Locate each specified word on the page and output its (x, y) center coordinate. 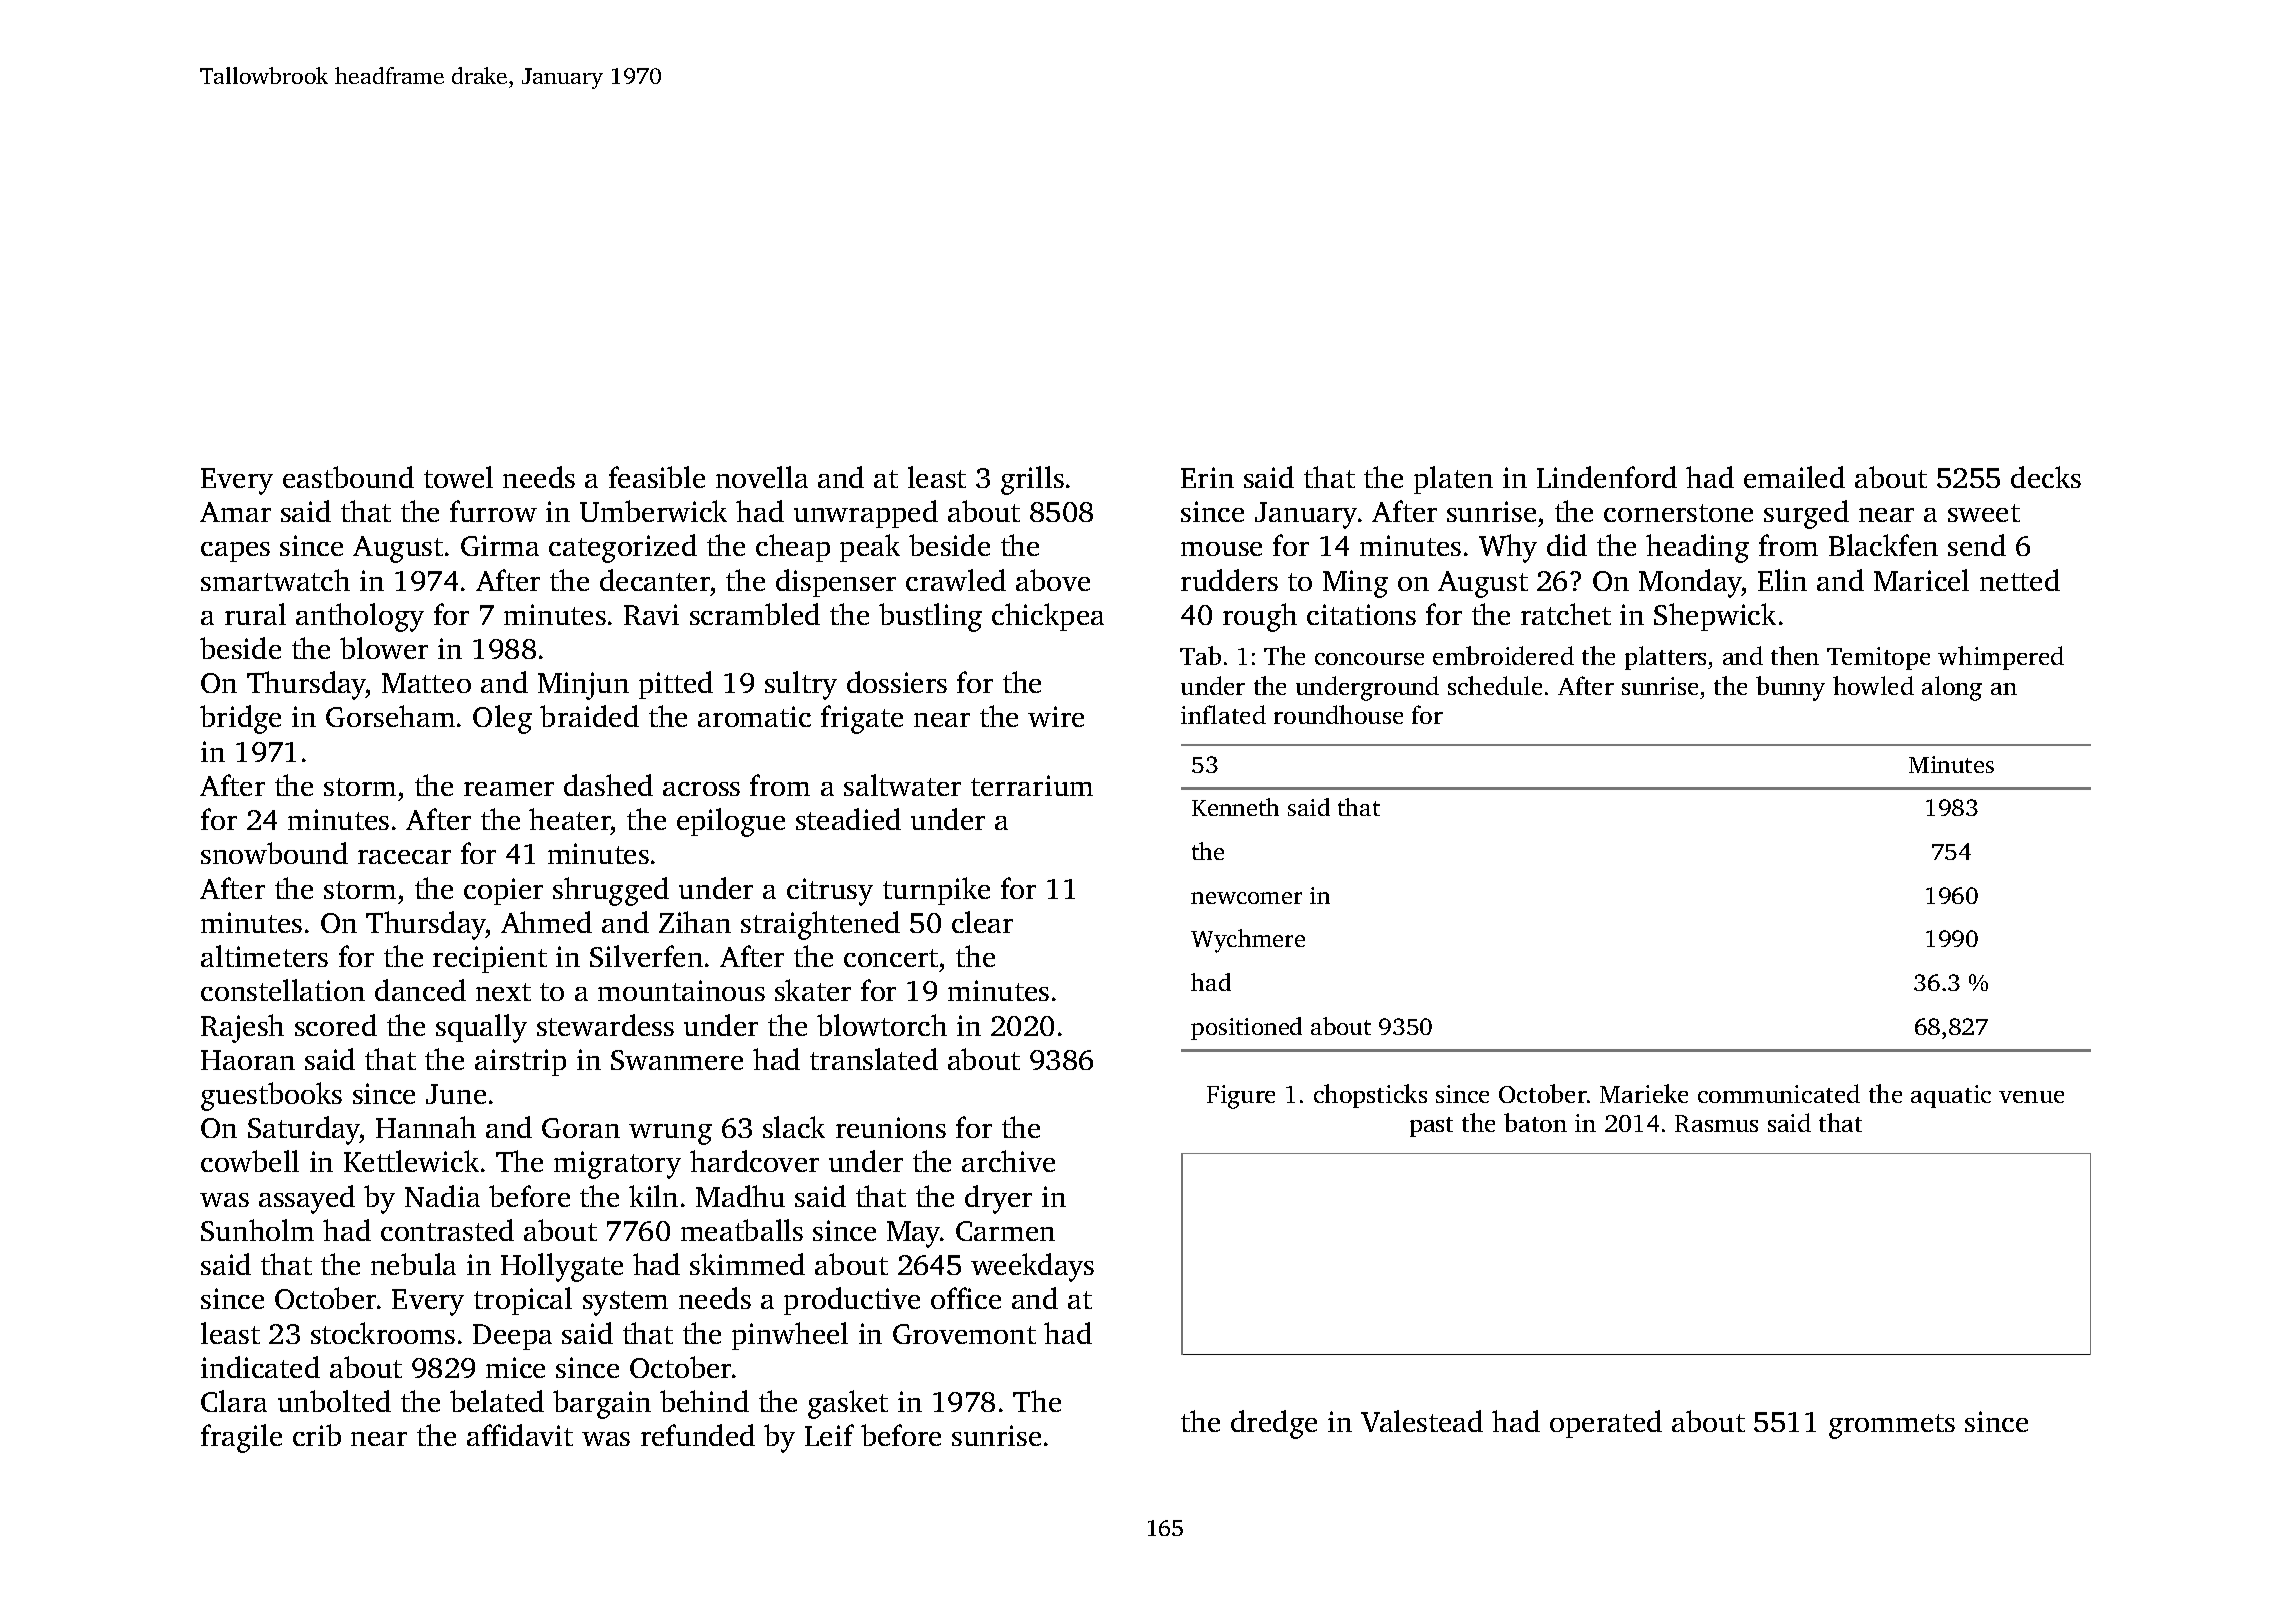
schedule (1495, 685)
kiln (653, 1196)
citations (1361, 614)
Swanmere (677, 1060)
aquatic (1951, 1096)
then (1795, 655)
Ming (1355, 584)
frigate (862, 719)
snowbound (274, 853)
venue (2031, 1097)
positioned (1246, 1028)
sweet (1984, 513)
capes (235, 552)
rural (255, 614)
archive (1008, 1161)
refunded (698, 1435)
